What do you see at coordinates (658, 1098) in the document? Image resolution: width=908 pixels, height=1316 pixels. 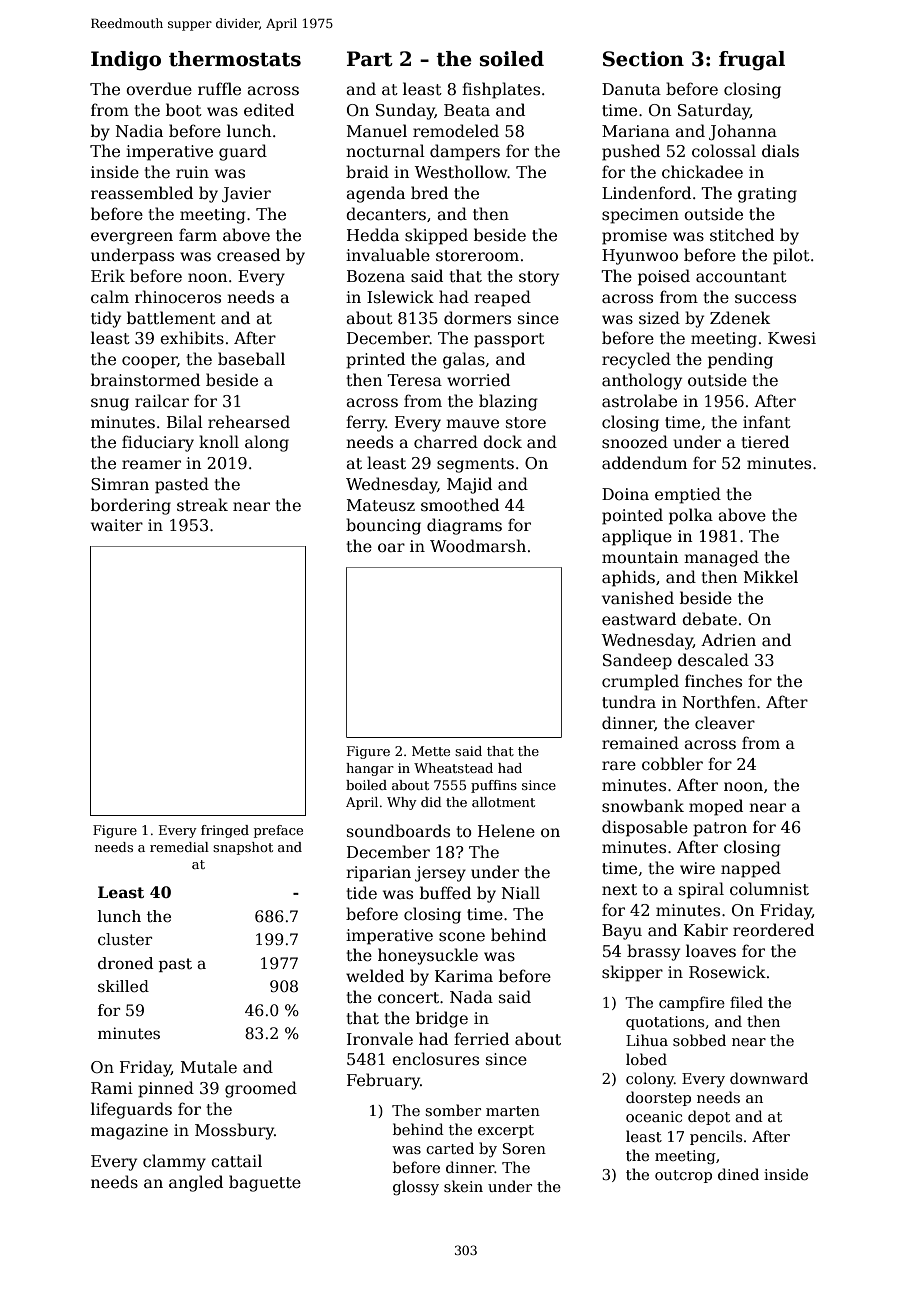 I see `doorstep` at bounding box center [658, 1098].
